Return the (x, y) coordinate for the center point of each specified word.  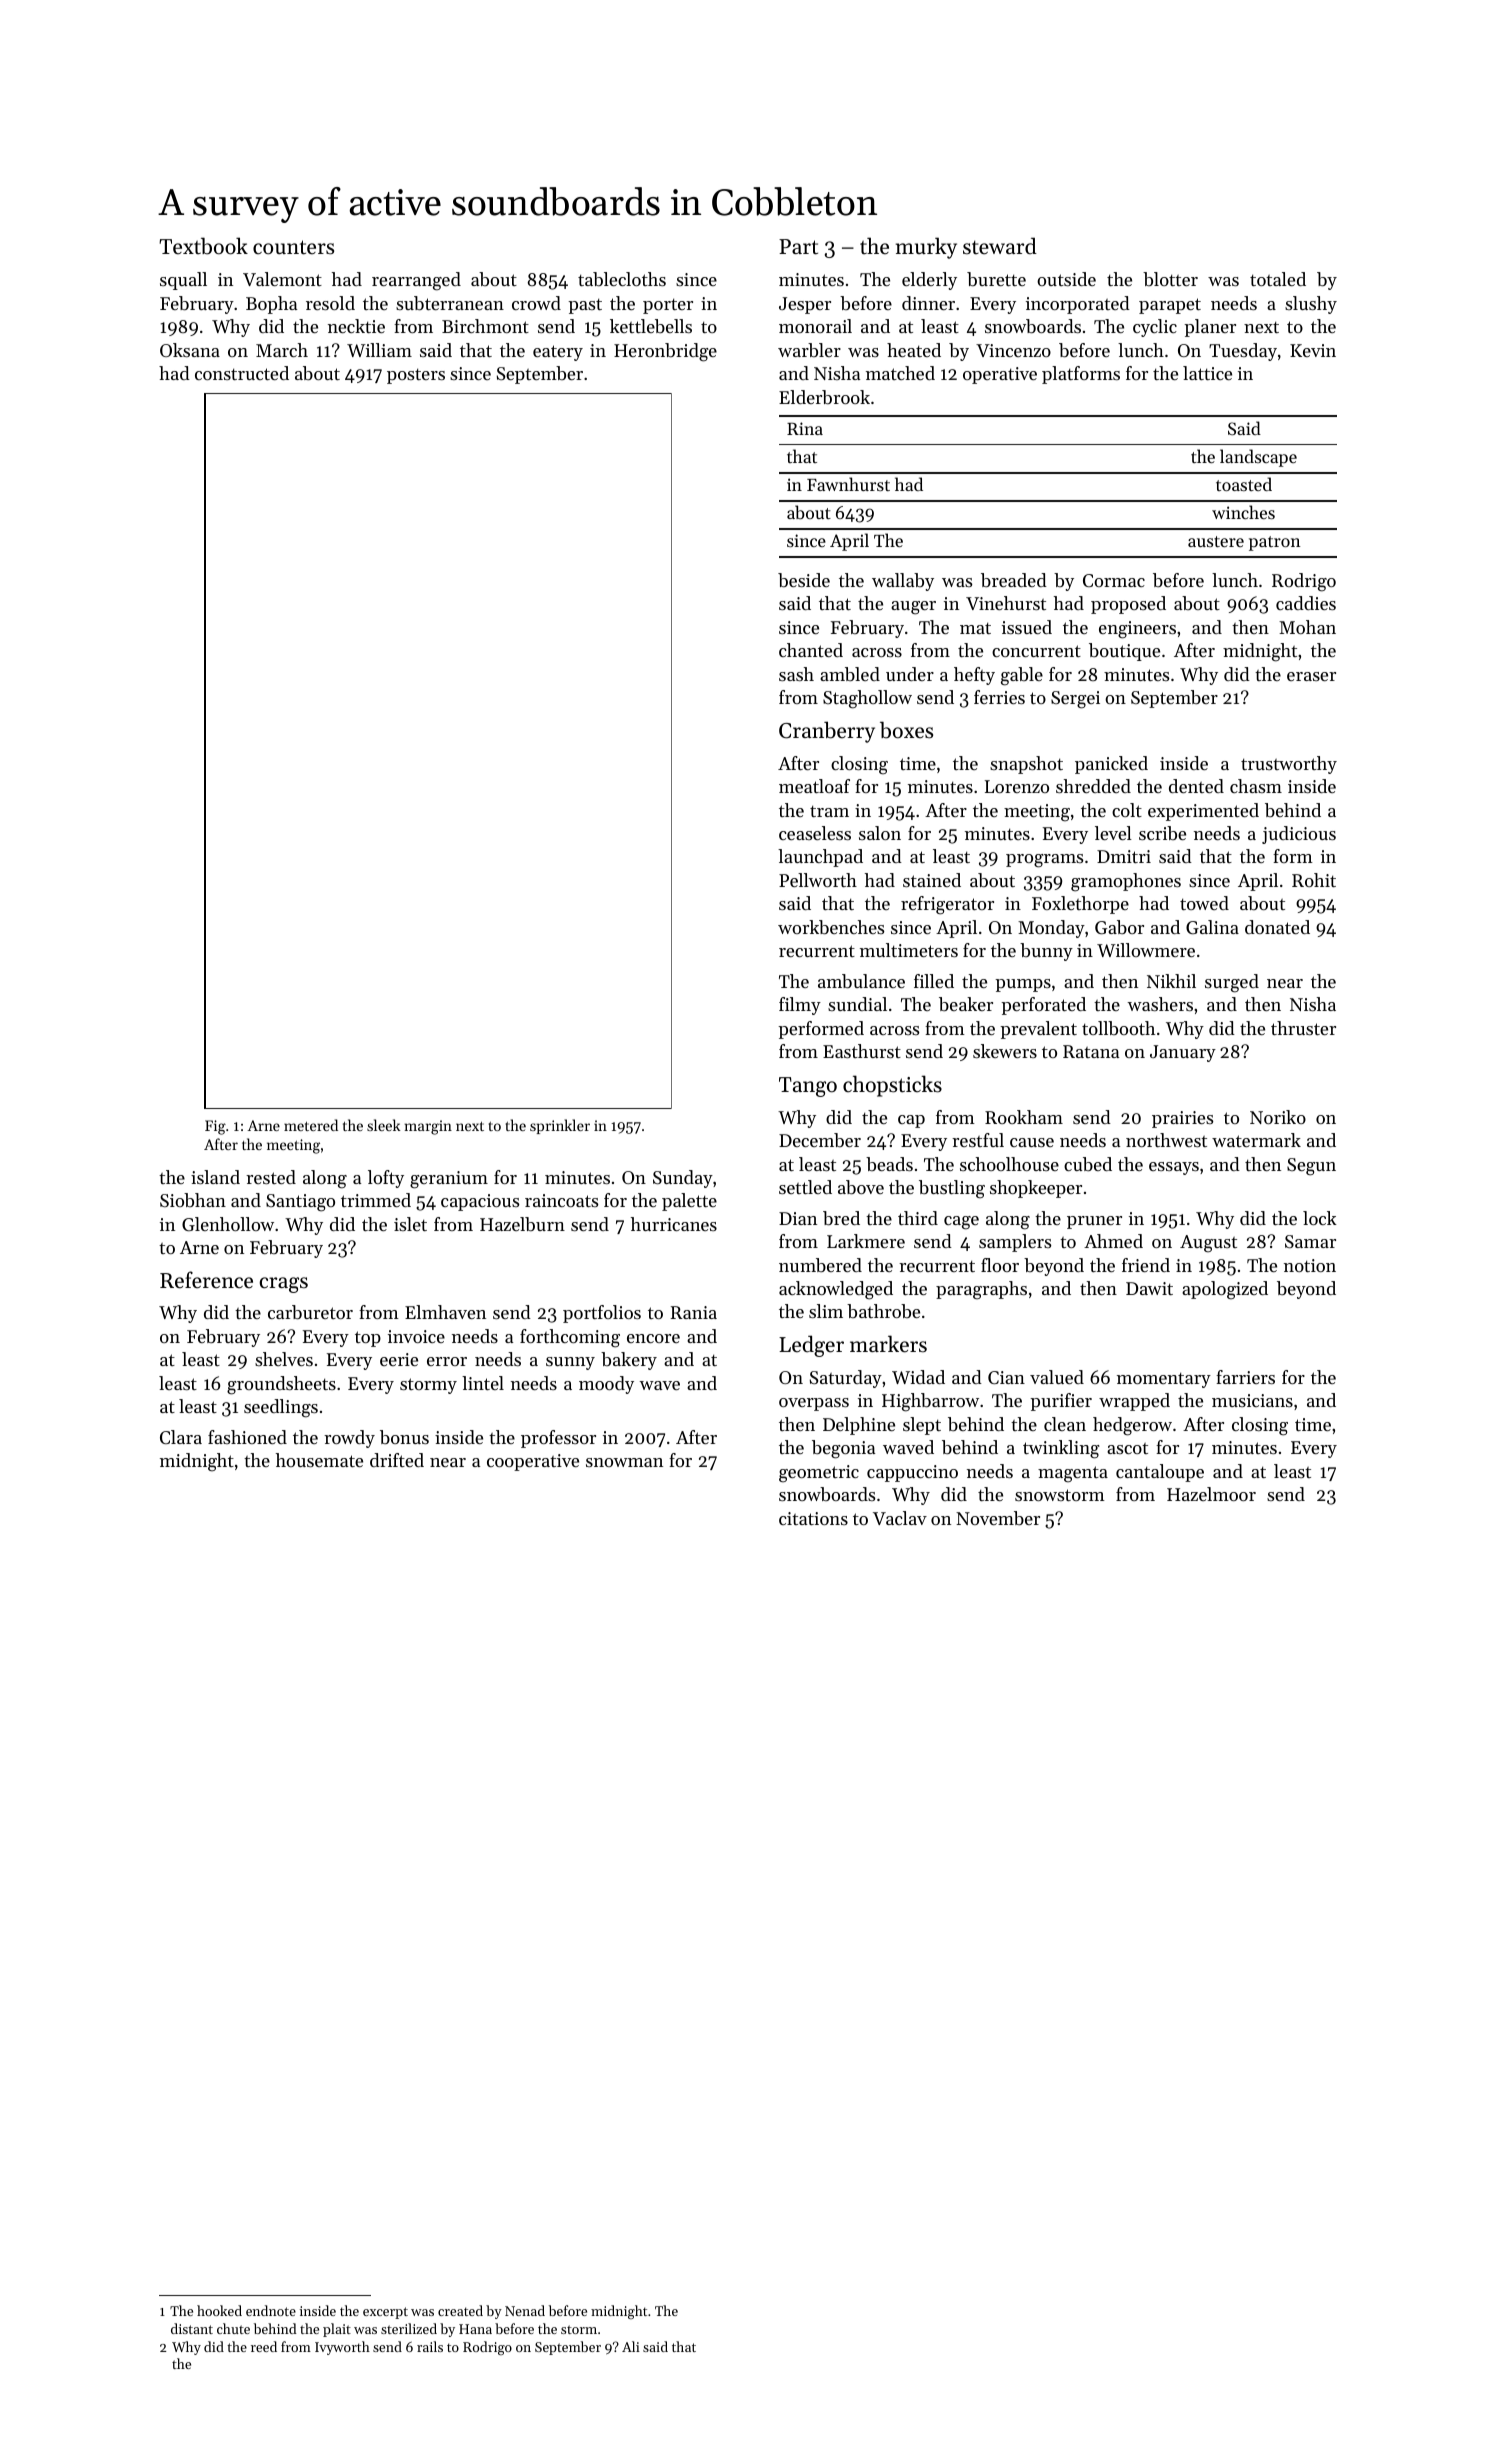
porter (668, 306)
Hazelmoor (1211, 1494)
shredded (1093, 786)
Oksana (190, 350)
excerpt (385, 2313)
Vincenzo (1013, 350)
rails (430, 2346)
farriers (1245, 1377)
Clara (181, 1437)
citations (813, 1518)
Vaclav (900, 1518)
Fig (215, 1127)
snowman (624, 1462)
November (998, 1518)
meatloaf (814, 786)
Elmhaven (445, 1312)
